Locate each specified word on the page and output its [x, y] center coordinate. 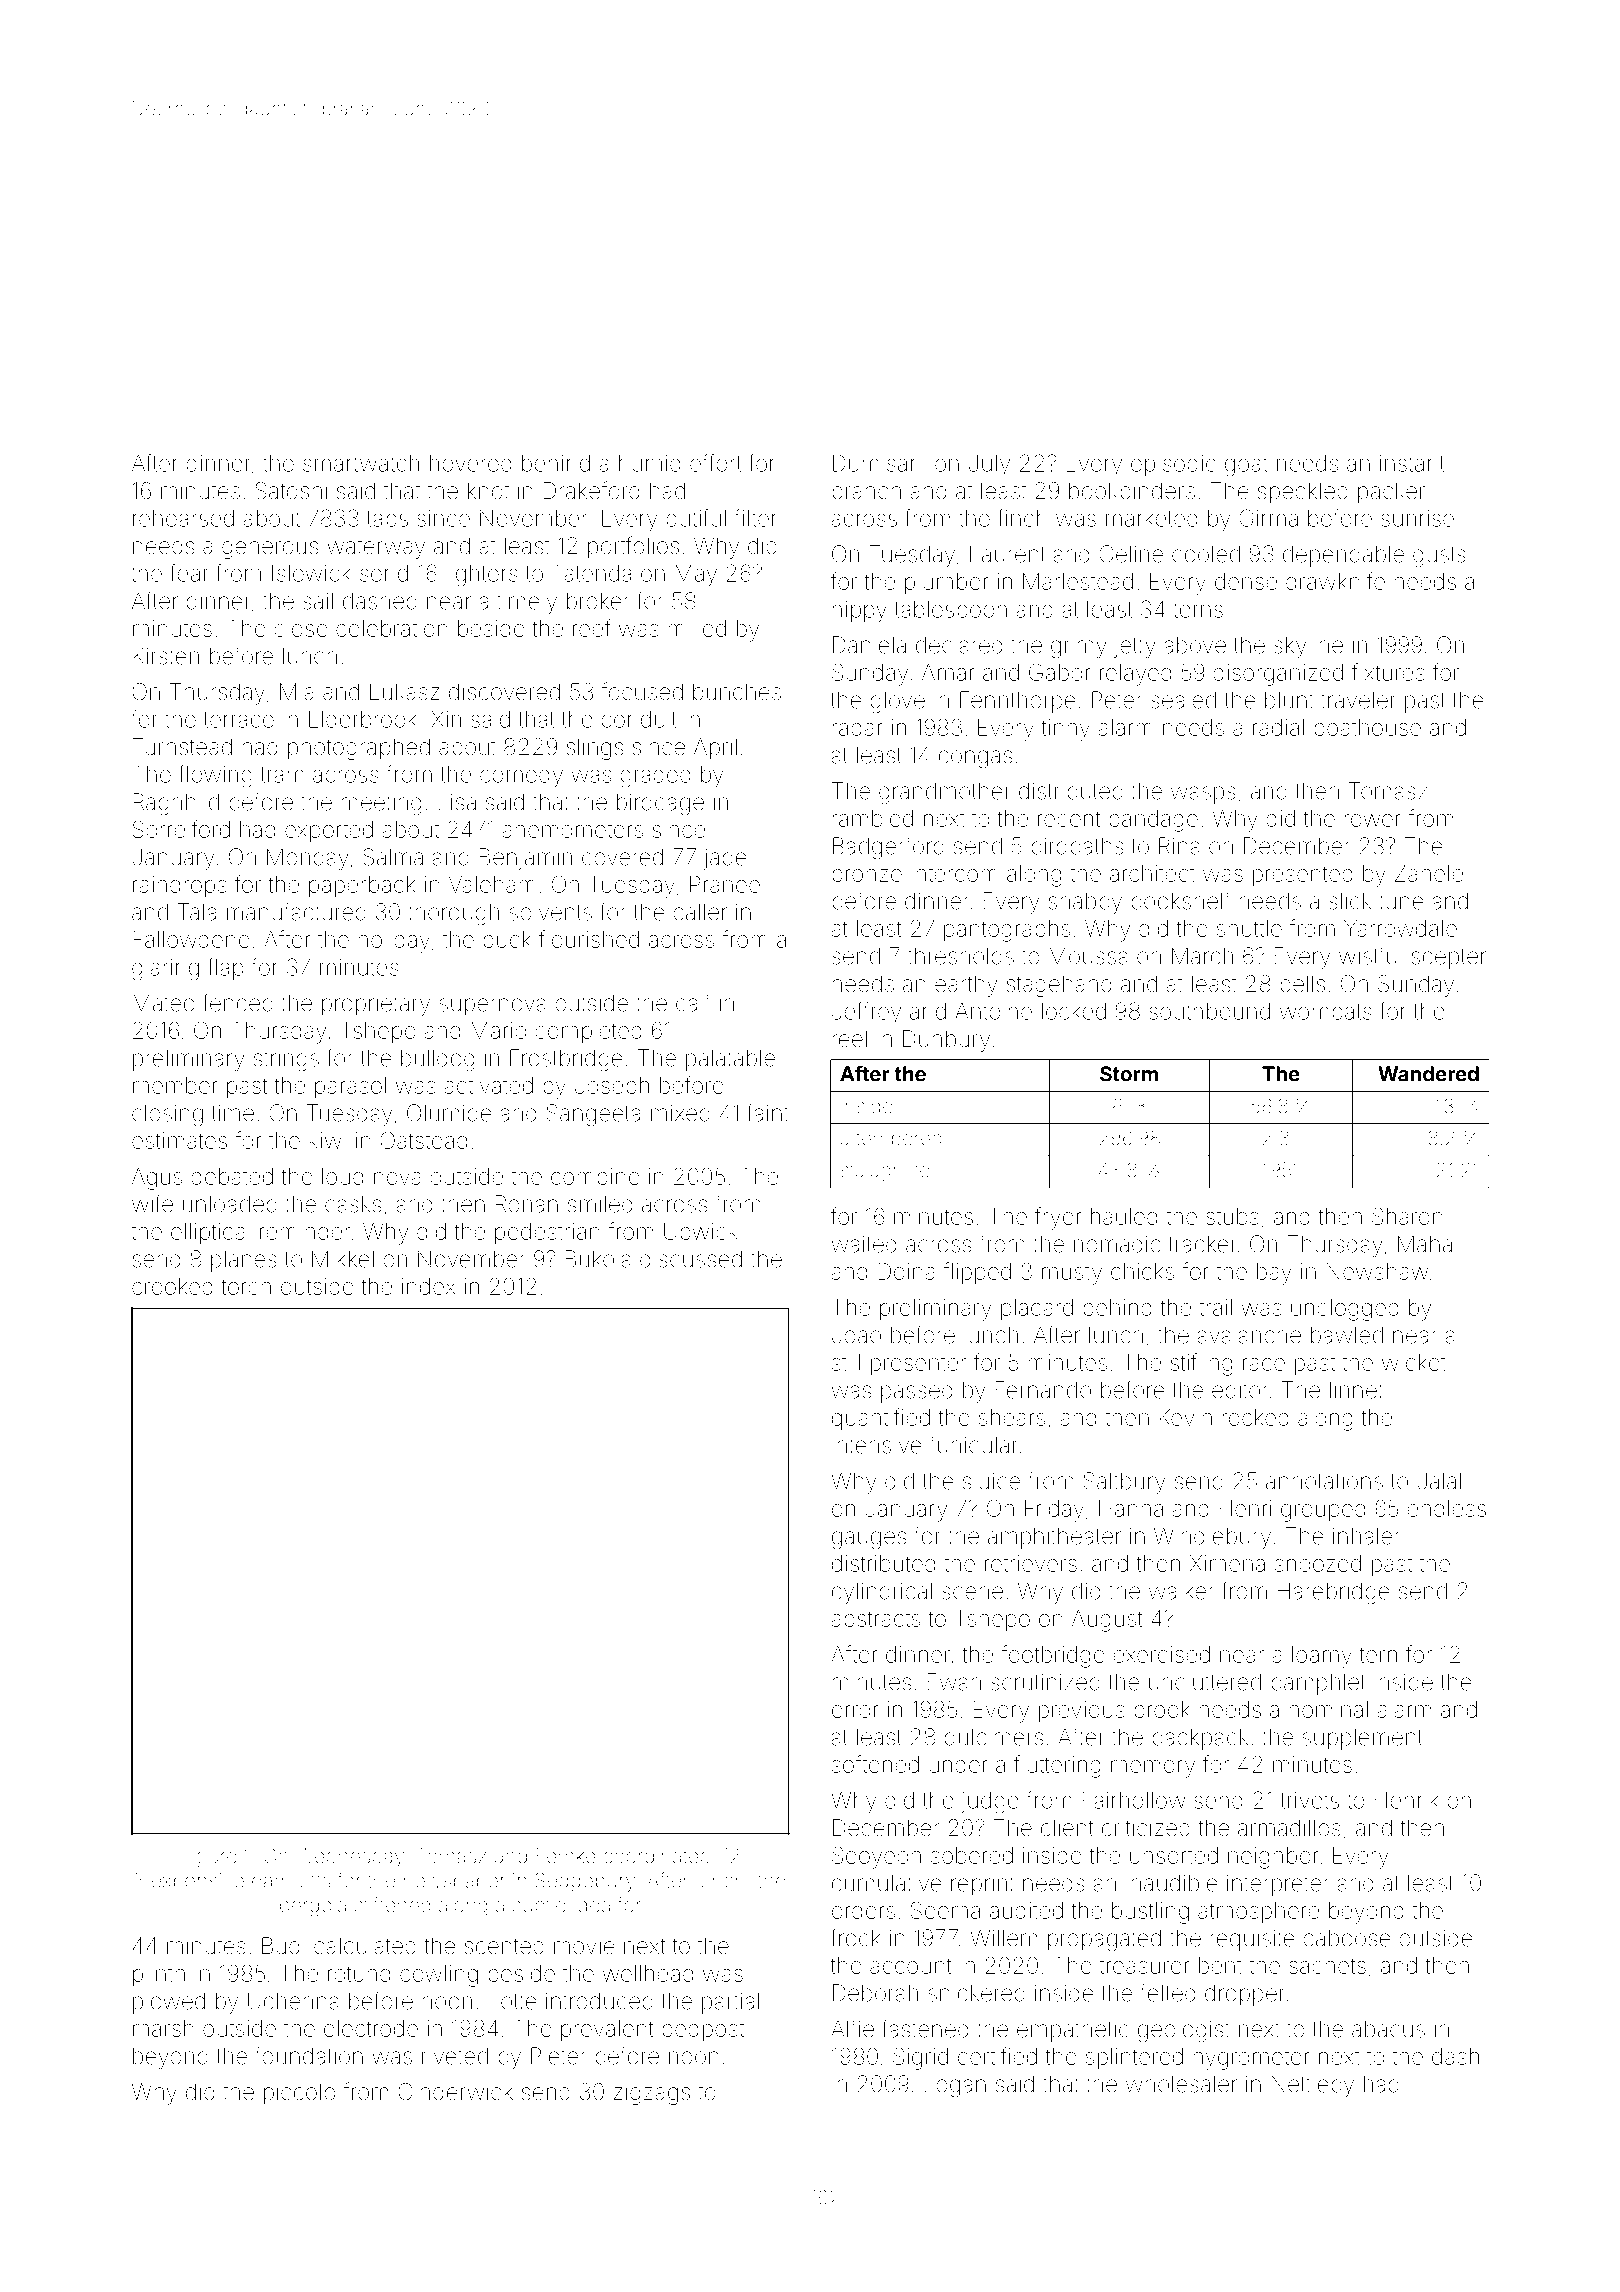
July [989, 466]
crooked [172, 1286]
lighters [482, 576]
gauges [869, 1540]
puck [507, 941]
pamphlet [1318, 1684]
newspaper [454, 1884]
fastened [925, 2028]
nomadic [1117, 1244]
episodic [1173, 465]
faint [768, 1112]
